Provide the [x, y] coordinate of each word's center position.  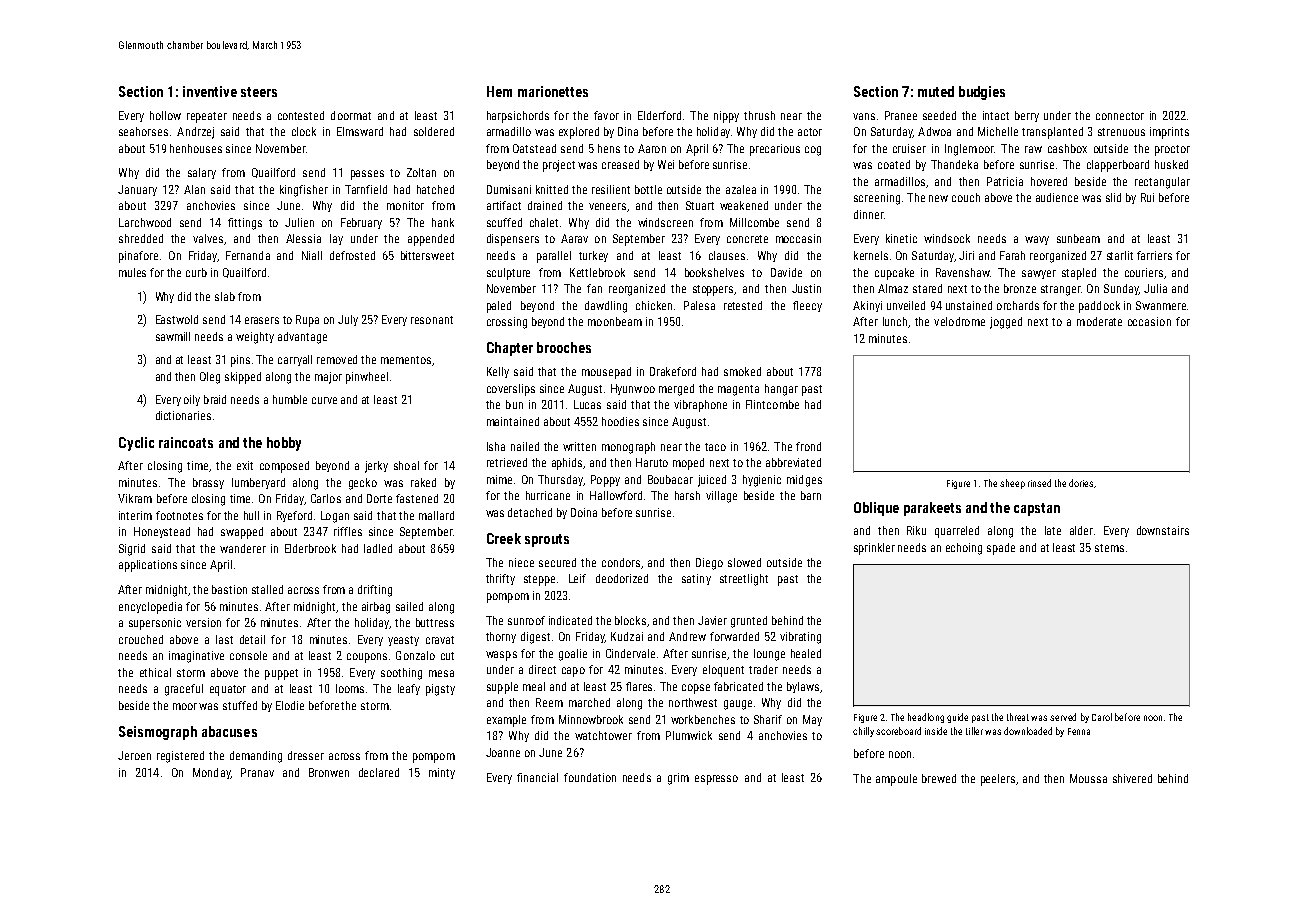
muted [936, 91]
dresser [306, 755]
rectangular [1162, 183]
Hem [499, 91]
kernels [871, 255]
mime [499, 479]
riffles [348, 531]
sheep [1012, 484]
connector [1120, 116]
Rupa [307, 321]
